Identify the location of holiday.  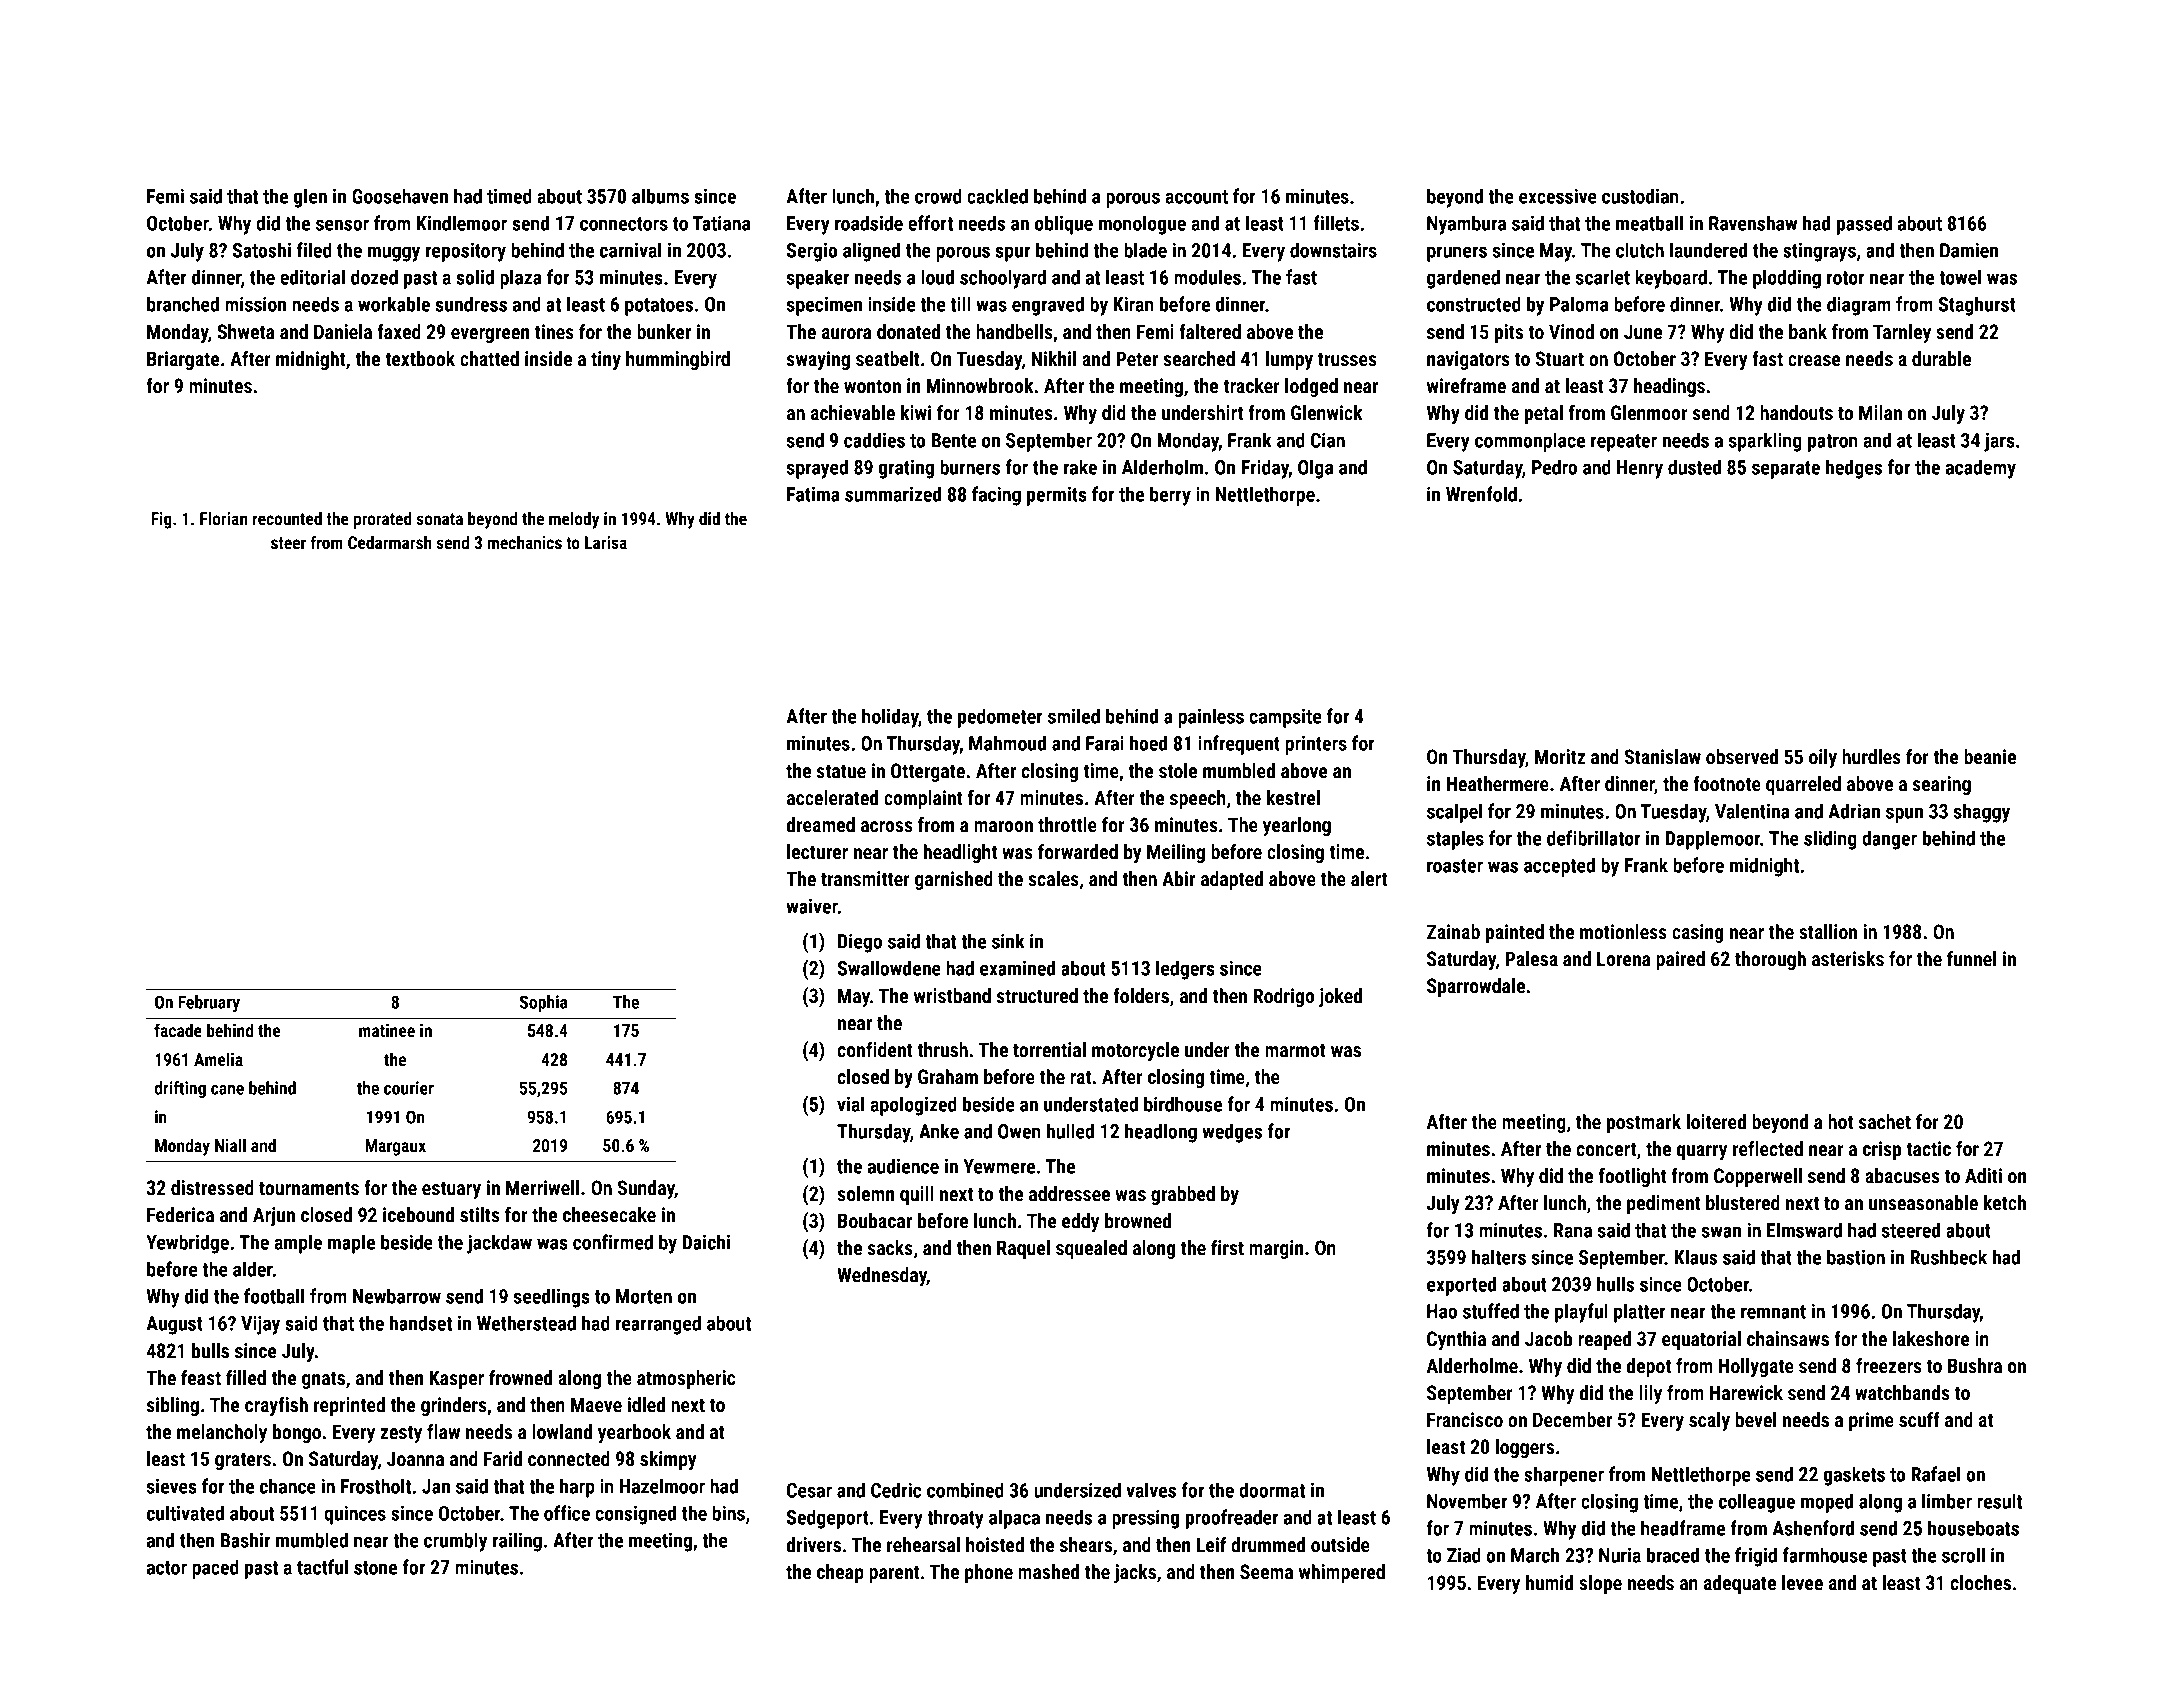
(890, 718).
